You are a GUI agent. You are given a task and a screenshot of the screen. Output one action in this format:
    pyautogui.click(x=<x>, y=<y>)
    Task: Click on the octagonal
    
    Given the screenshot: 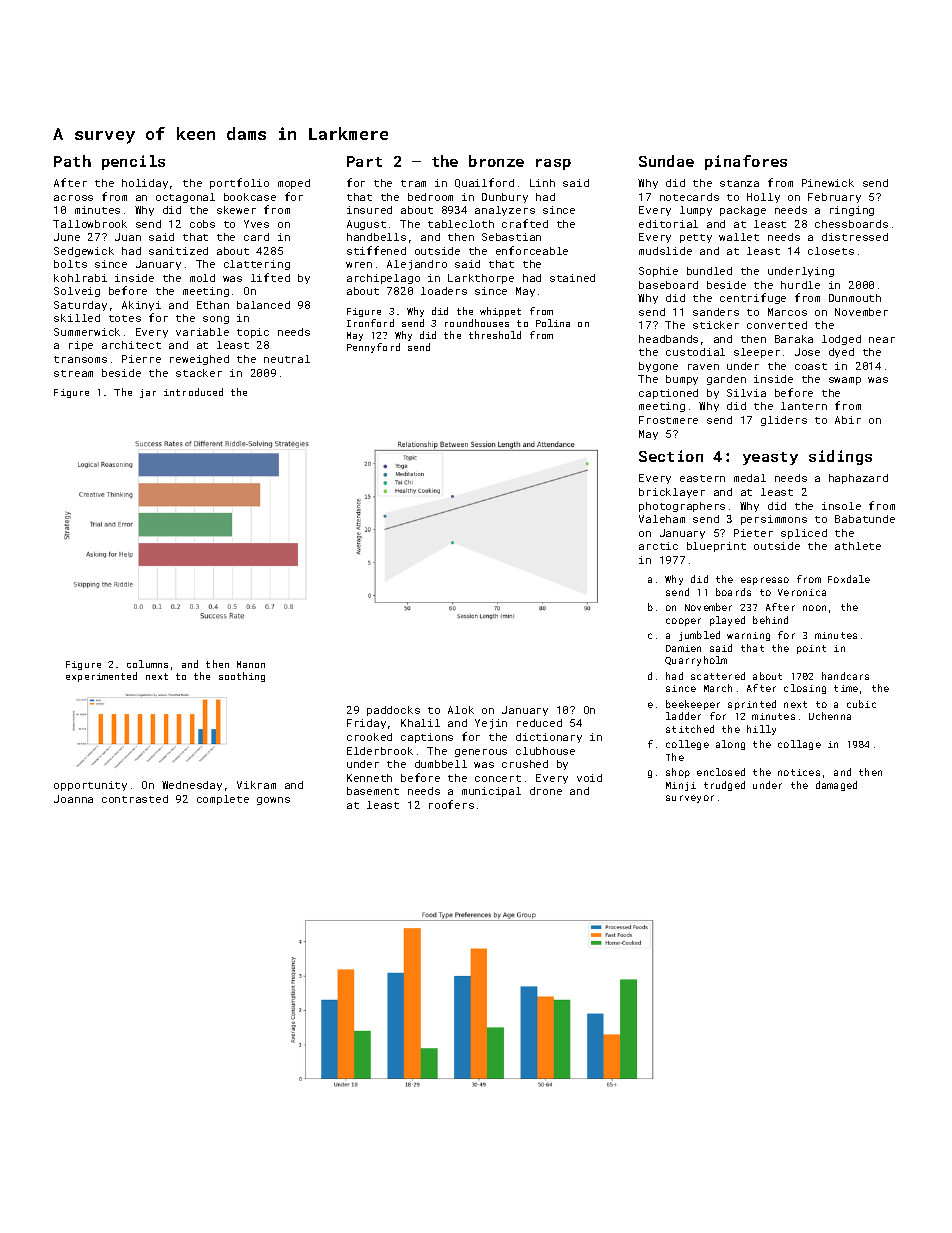 What is the action you would take?
    pyautogui.click(x=185, y=198)
